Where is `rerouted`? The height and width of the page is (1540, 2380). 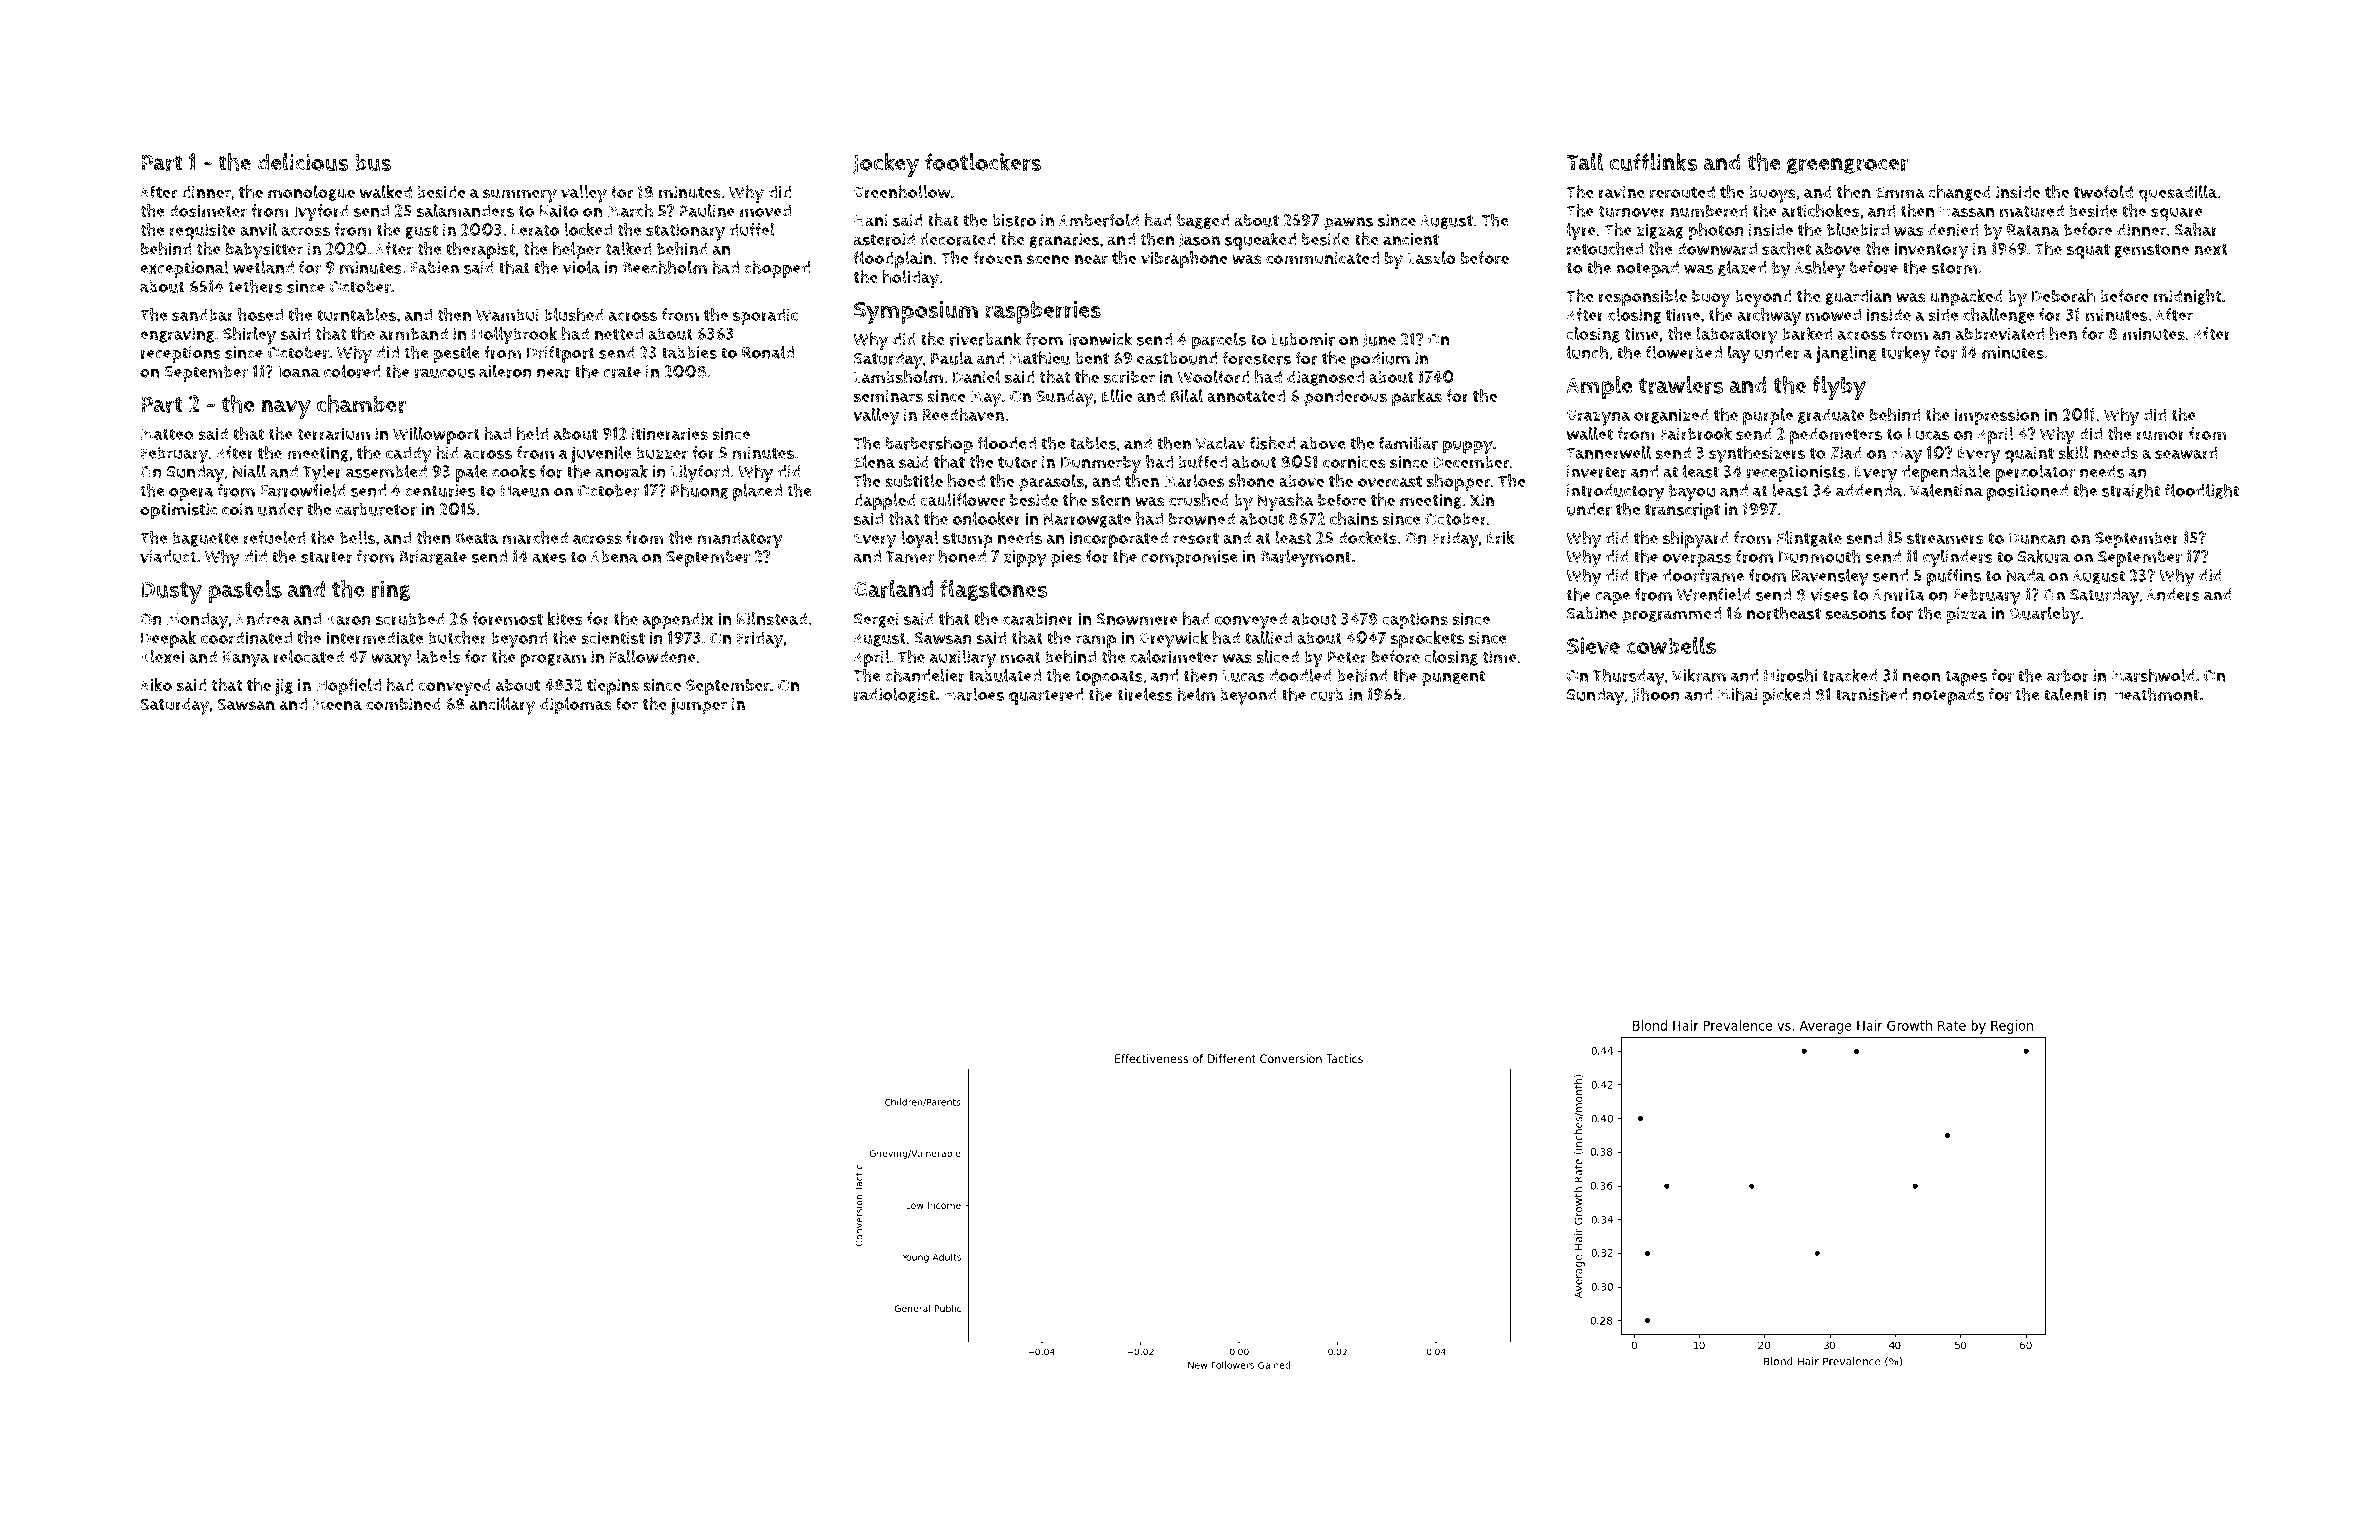
rerouted is located at coordinates (1682, 192).
